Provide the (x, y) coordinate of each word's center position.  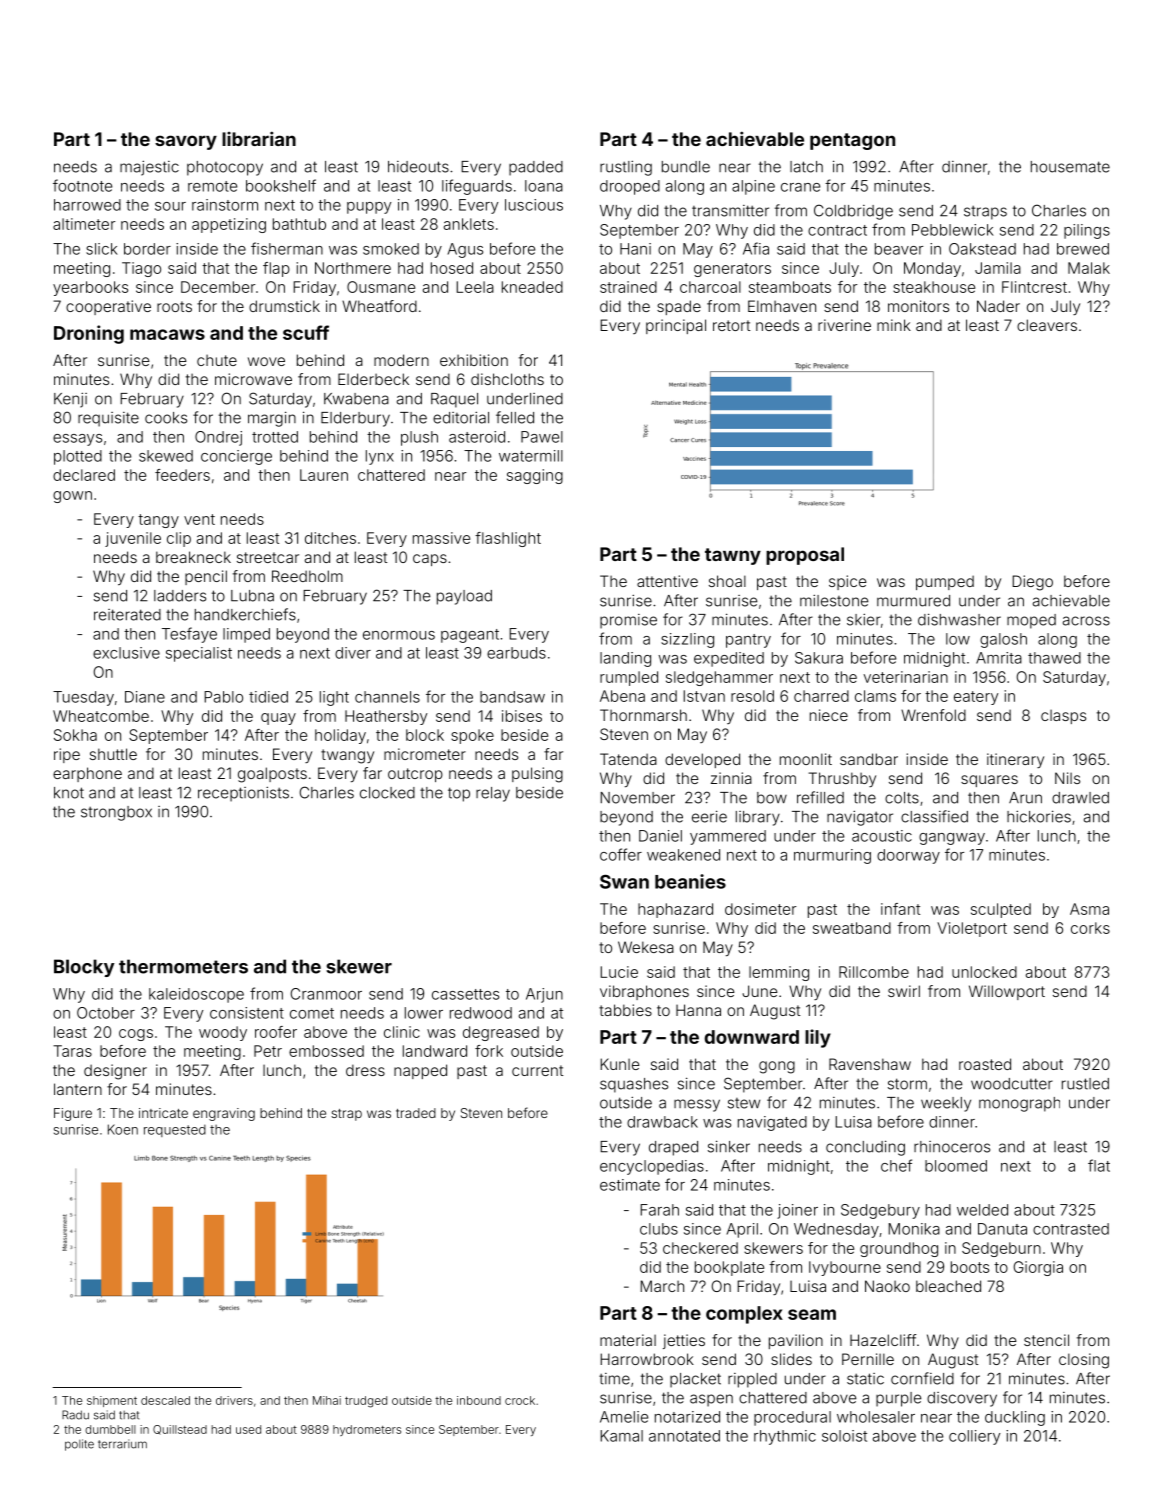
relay (493, 794)
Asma (1089, 909)
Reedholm (307, 576)
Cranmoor (326, 994)
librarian (259, 138)
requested (175, 1131)
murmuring (832, 856)
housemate (1070, 167)
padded (536, 168)
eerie (709, 816)
